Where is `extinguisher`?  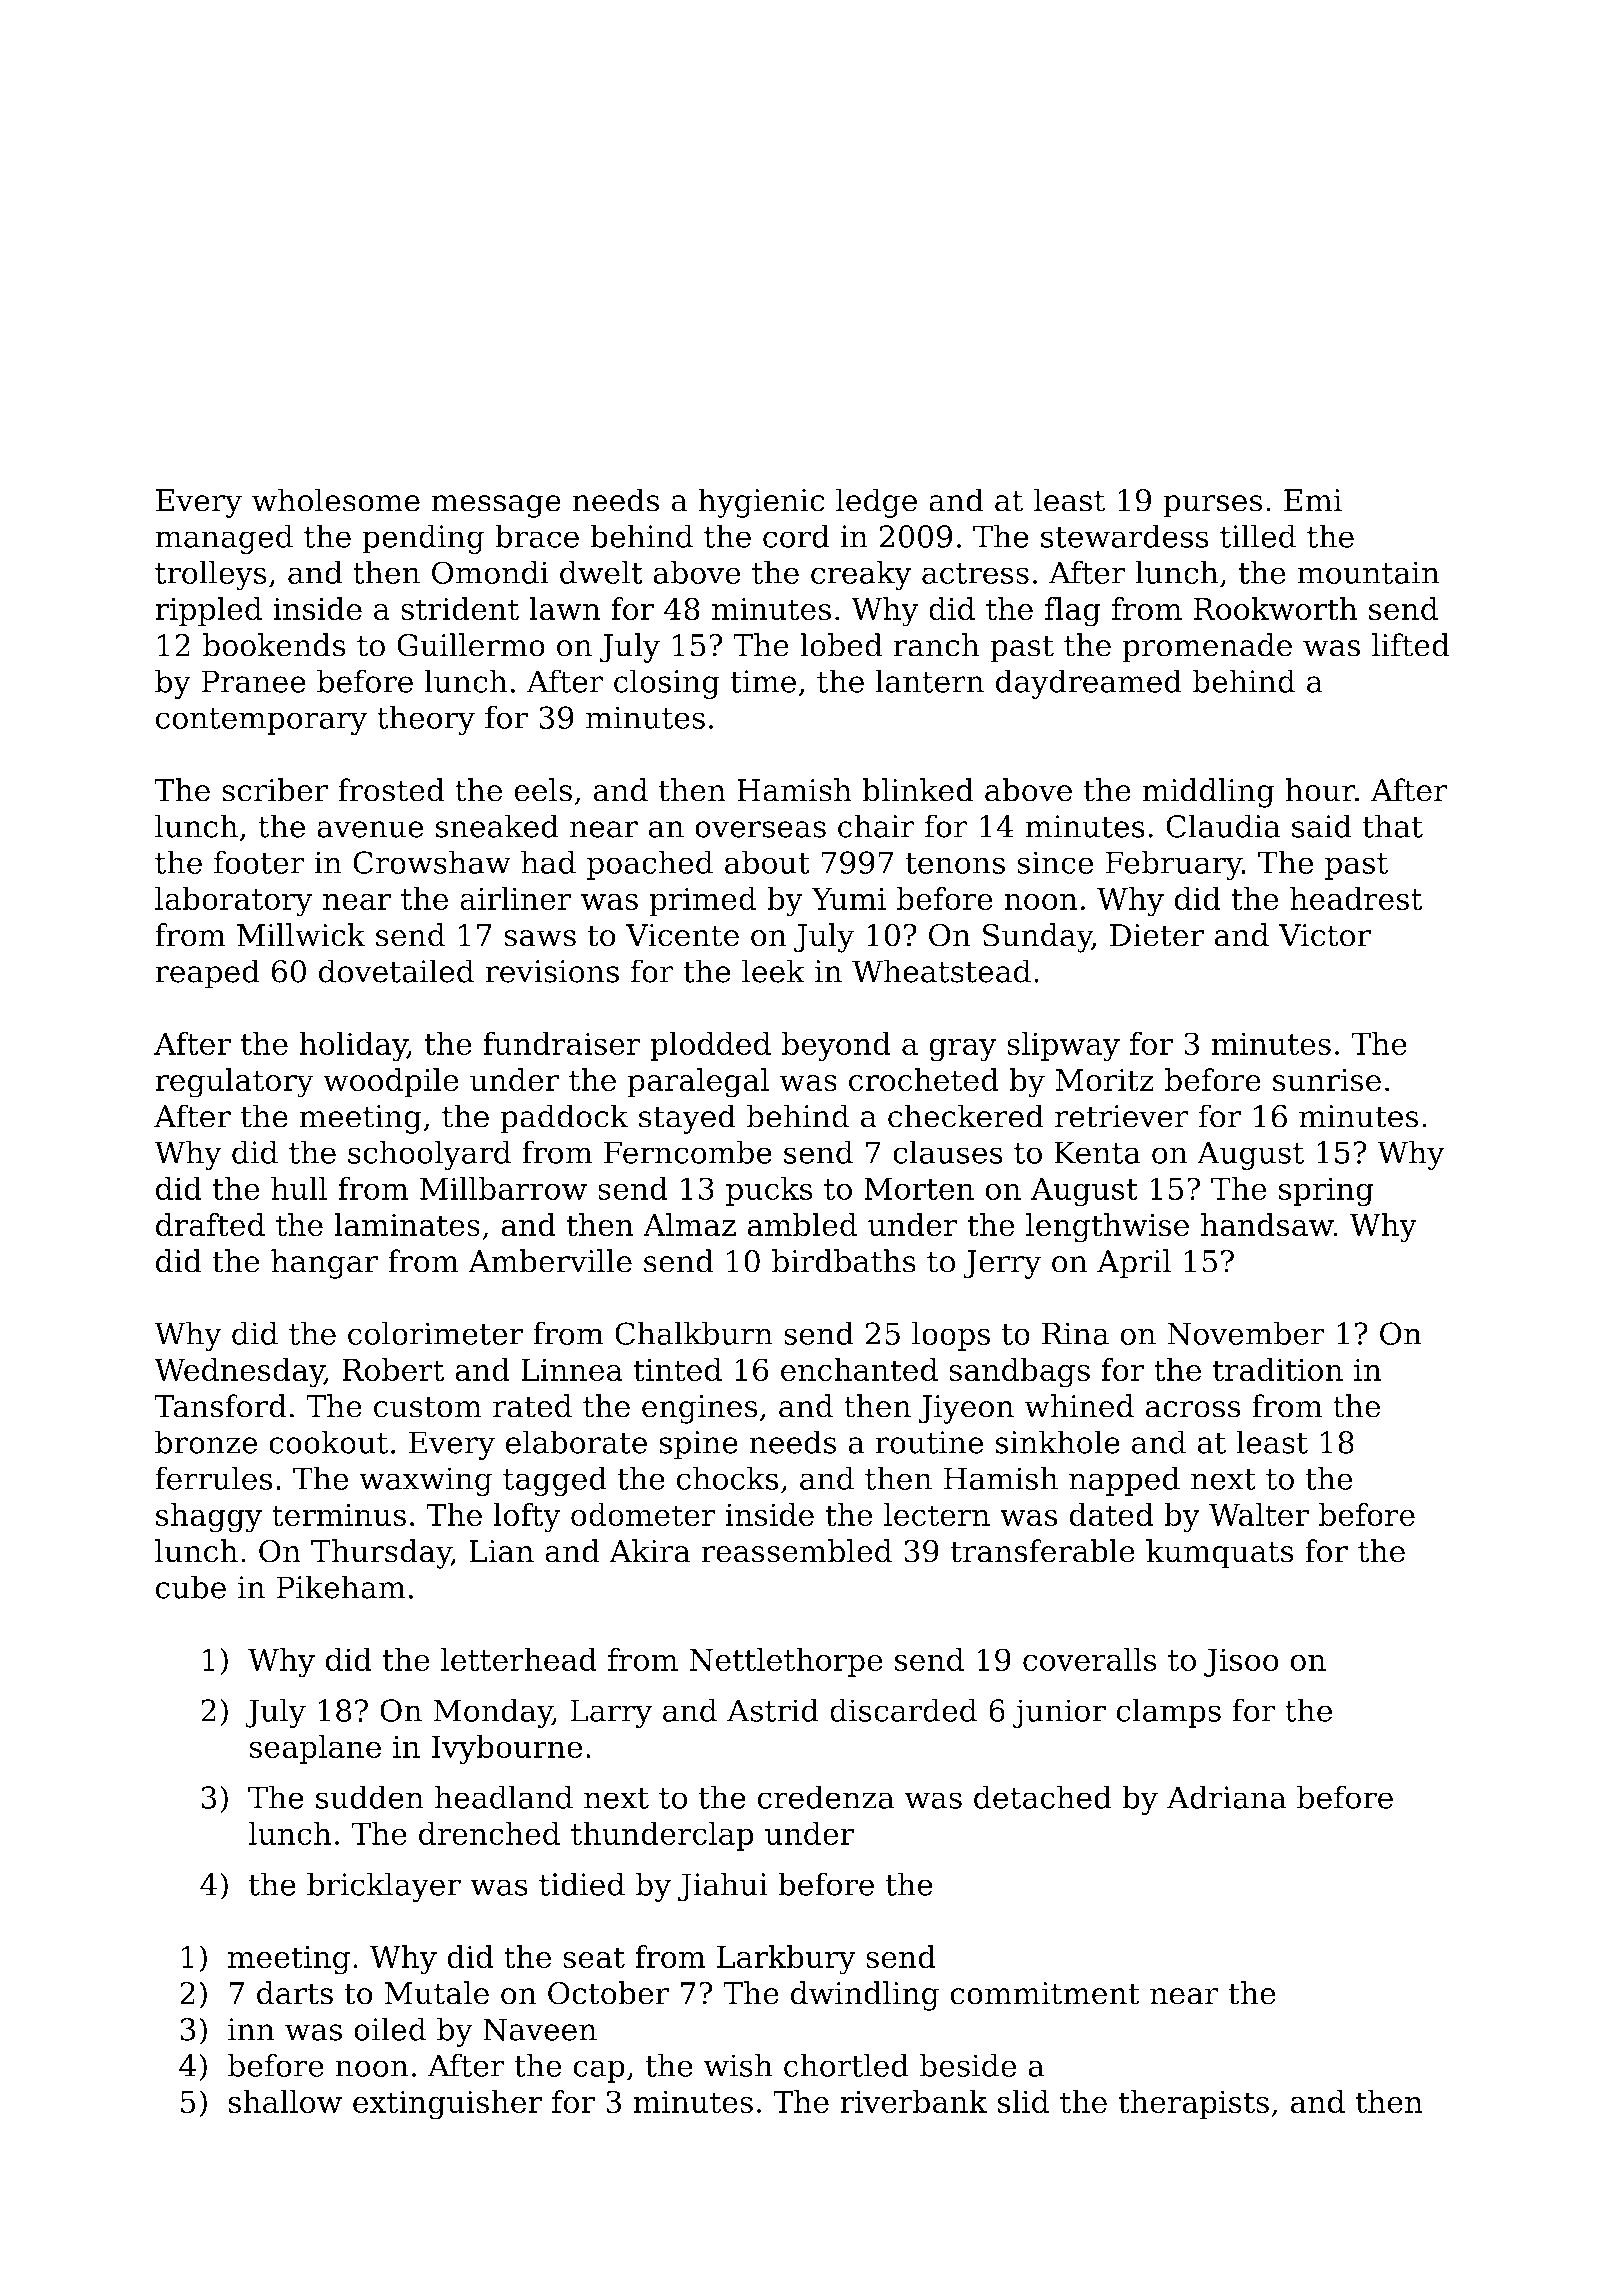 extinguisher is located at coordinates (447, 2105).
